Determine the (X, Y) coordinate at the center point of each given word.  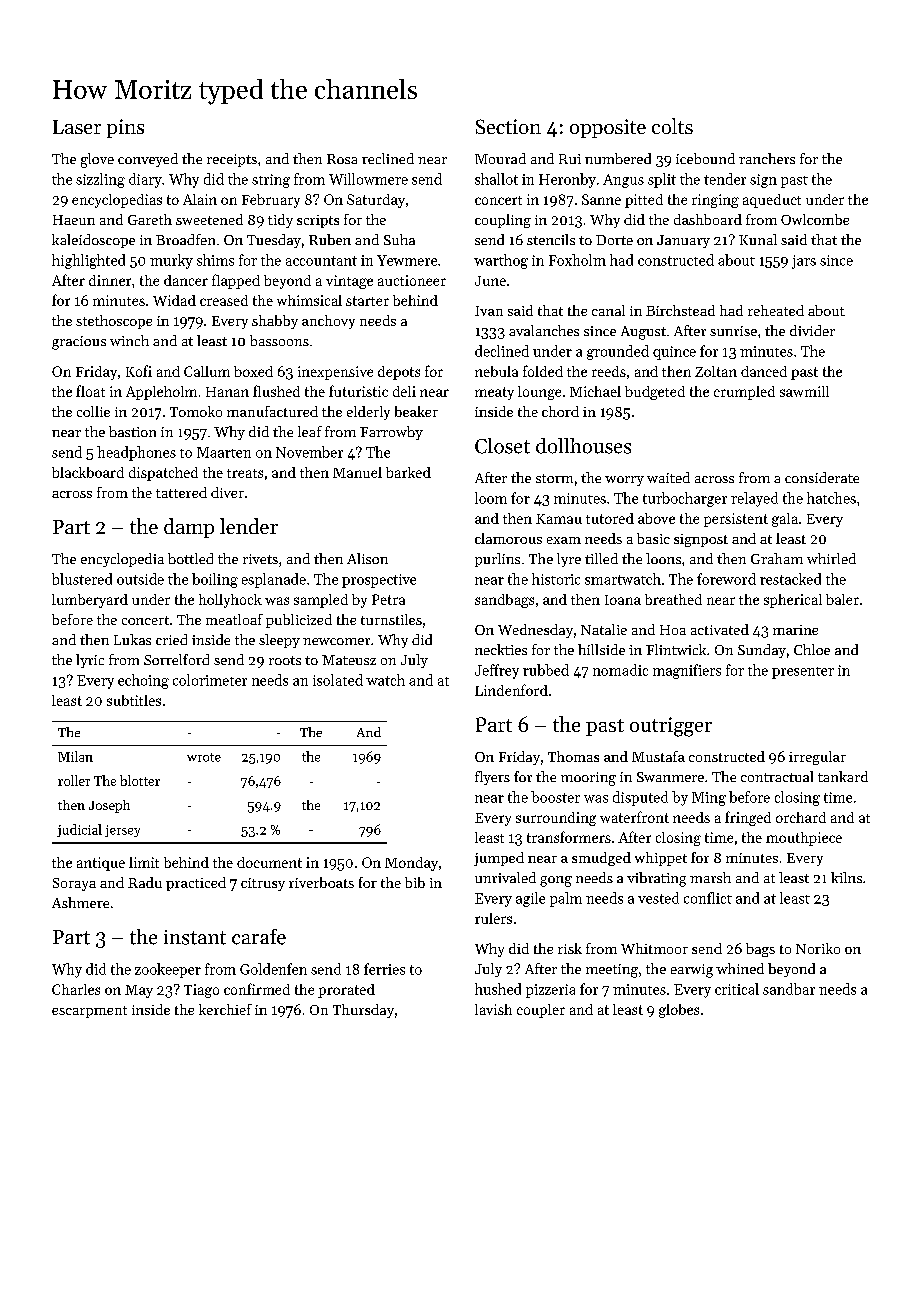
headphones (136, 453)
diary (145, 180)
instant (195, 937)
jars (804, 262)
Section (508, 126)
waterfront (634, 817)
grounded (618, 352)
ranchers (767, 158)
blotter (140, 780)
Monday (411, 864)
